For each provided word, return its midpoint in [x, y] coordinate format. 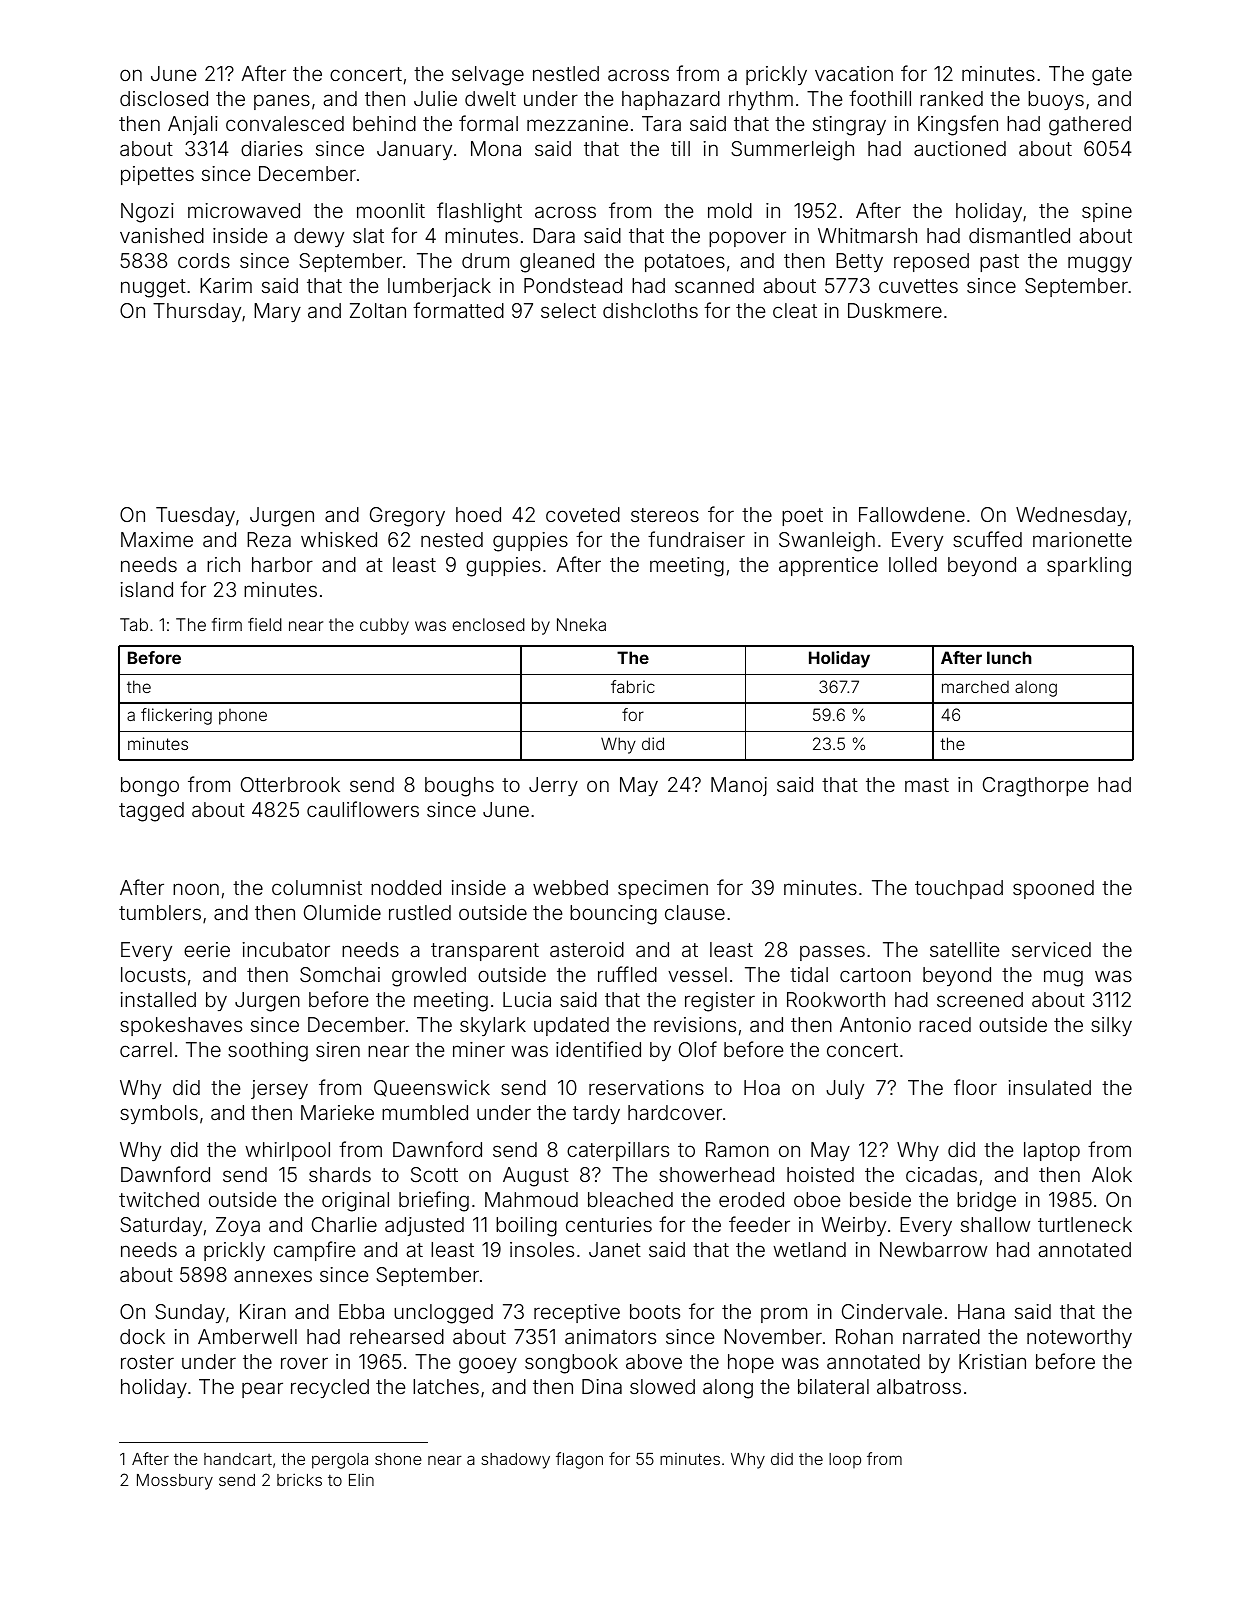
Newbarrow [933, 1249]
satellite [964, 949]
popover [747, 239]
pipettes [157, 175]
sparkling [1089, 567]
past [999, 263]
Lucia [527, 999]
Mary [277, 312]
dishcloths [650, 310]
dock [142, 1336]
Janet [615, 1249]
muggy [1100, 264]
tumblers [160, 912]
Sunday [190, 1313]
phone [243, 717]
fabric [633, 686]
